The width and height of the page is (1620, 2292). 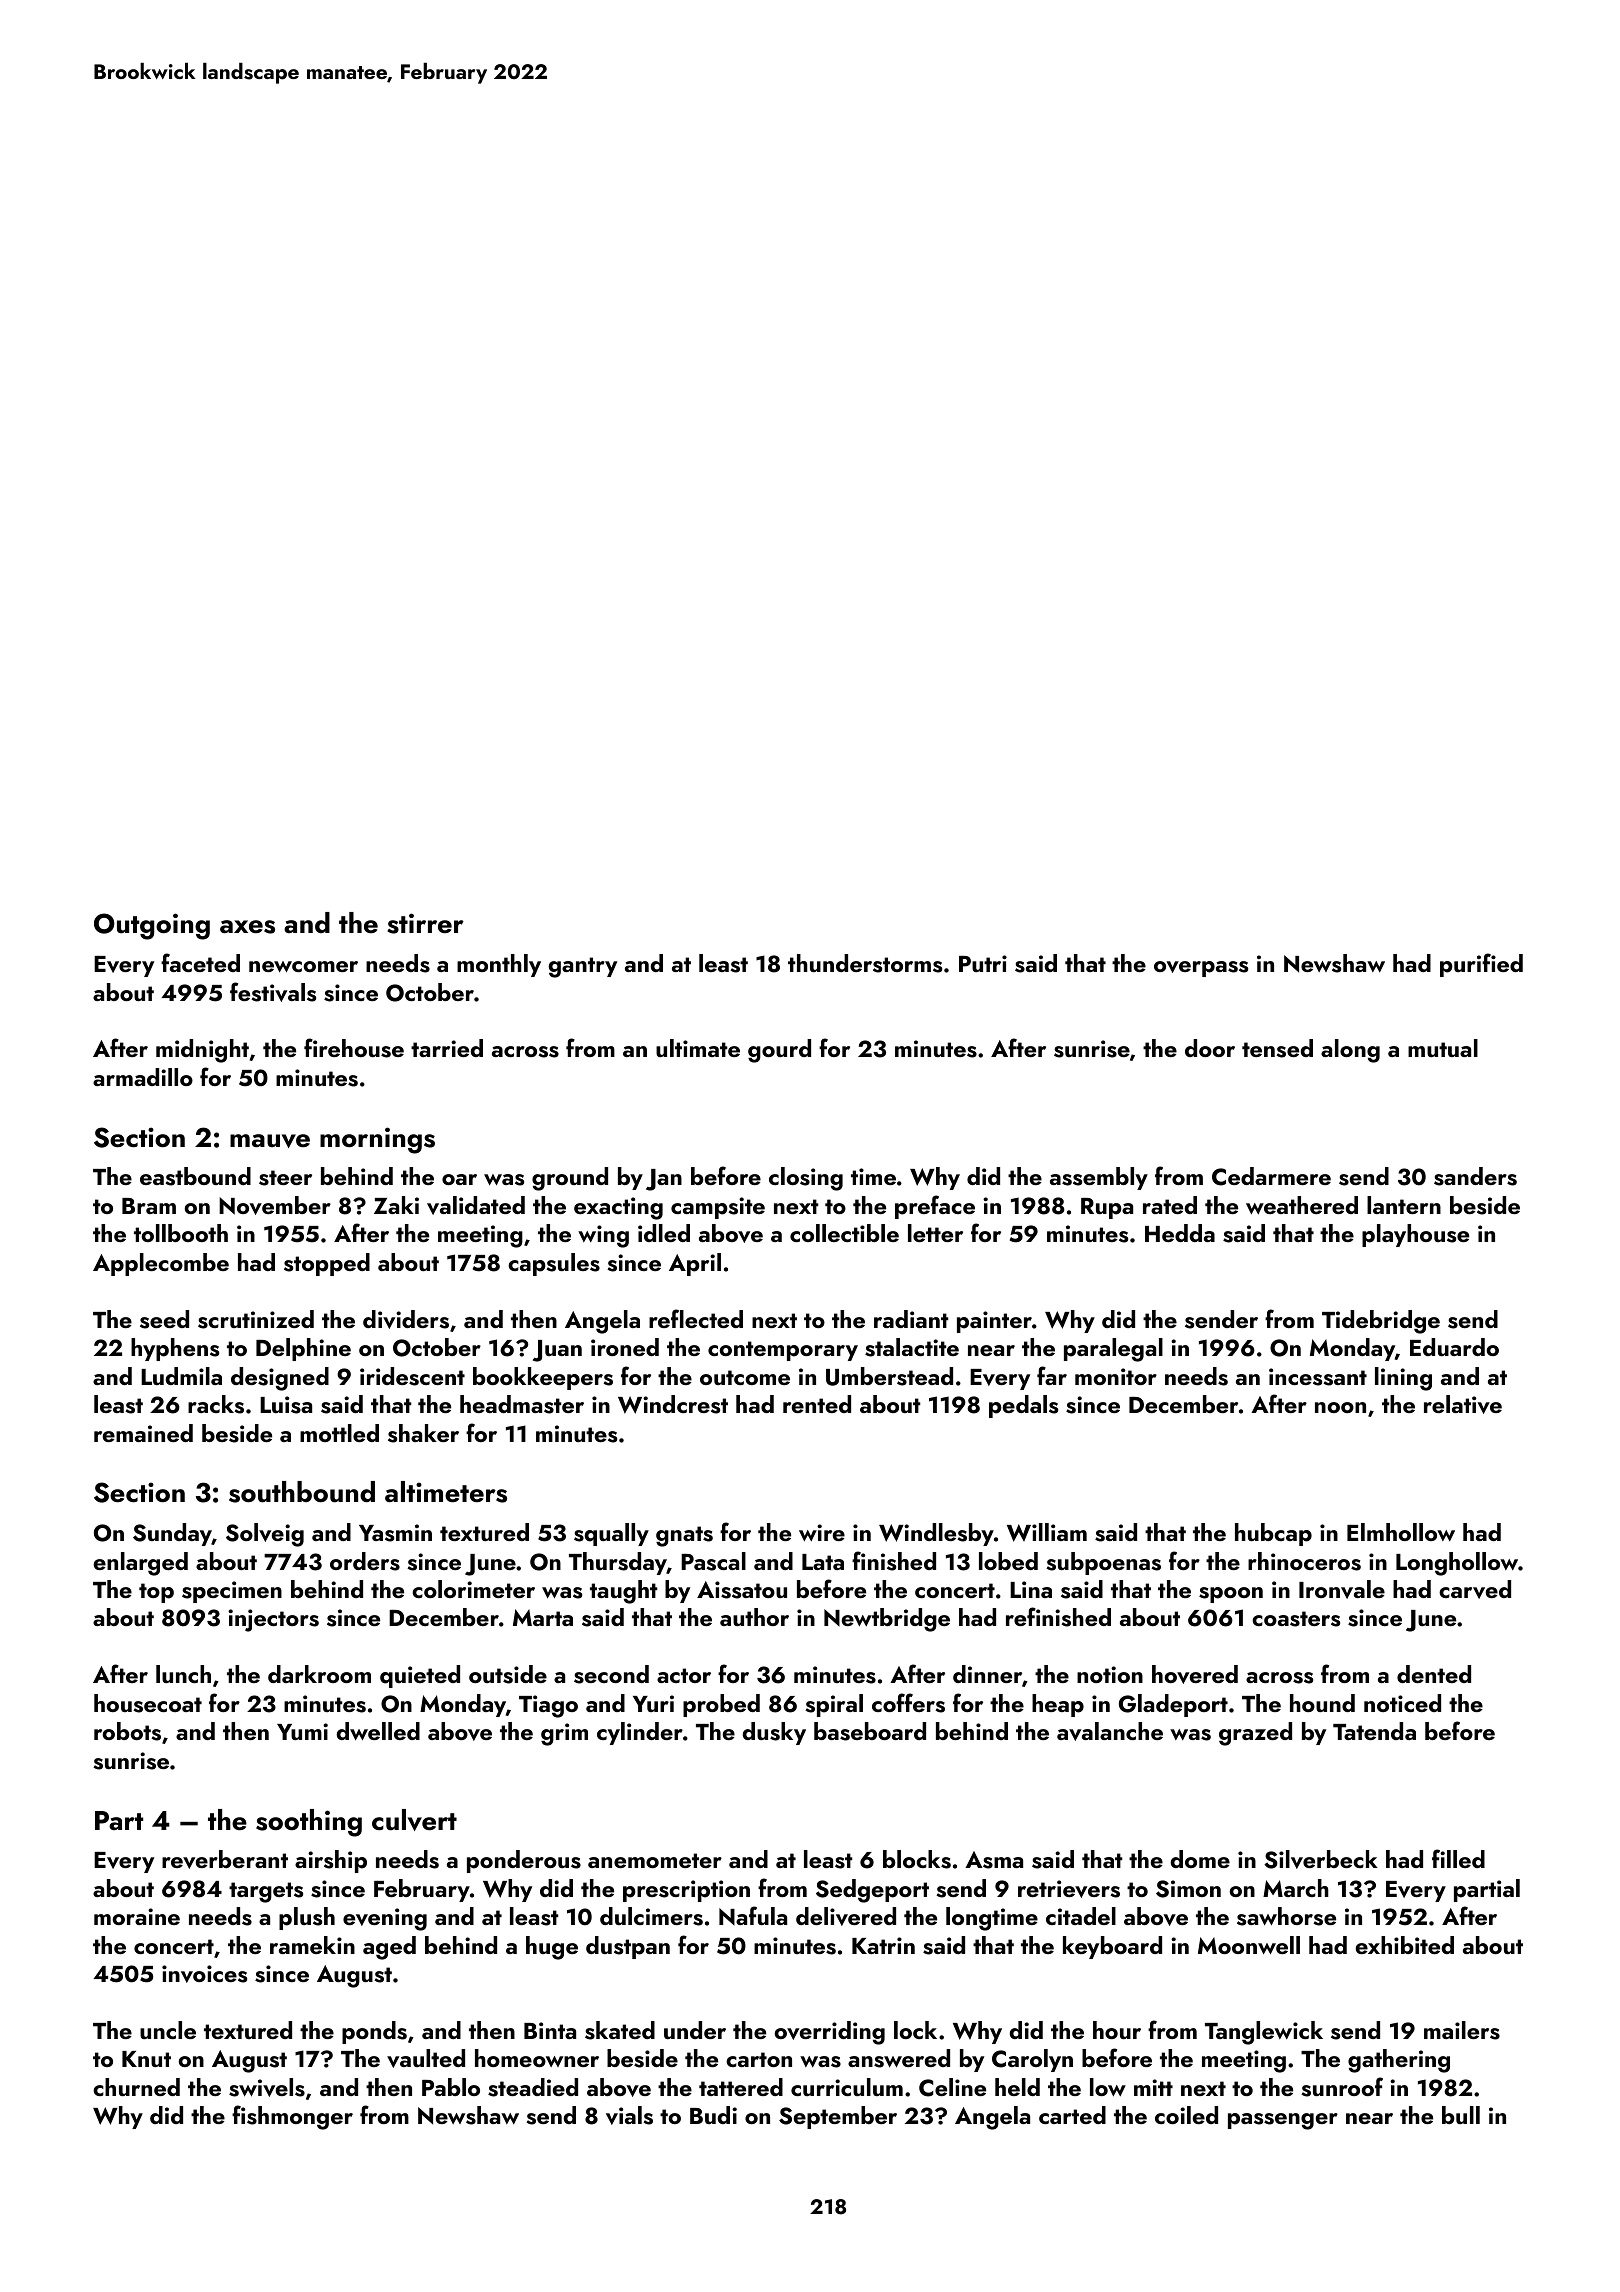 What do you see at coordinates (829, 2033) in the page?
I see `overriding` at bounding box center [829, 2033].
